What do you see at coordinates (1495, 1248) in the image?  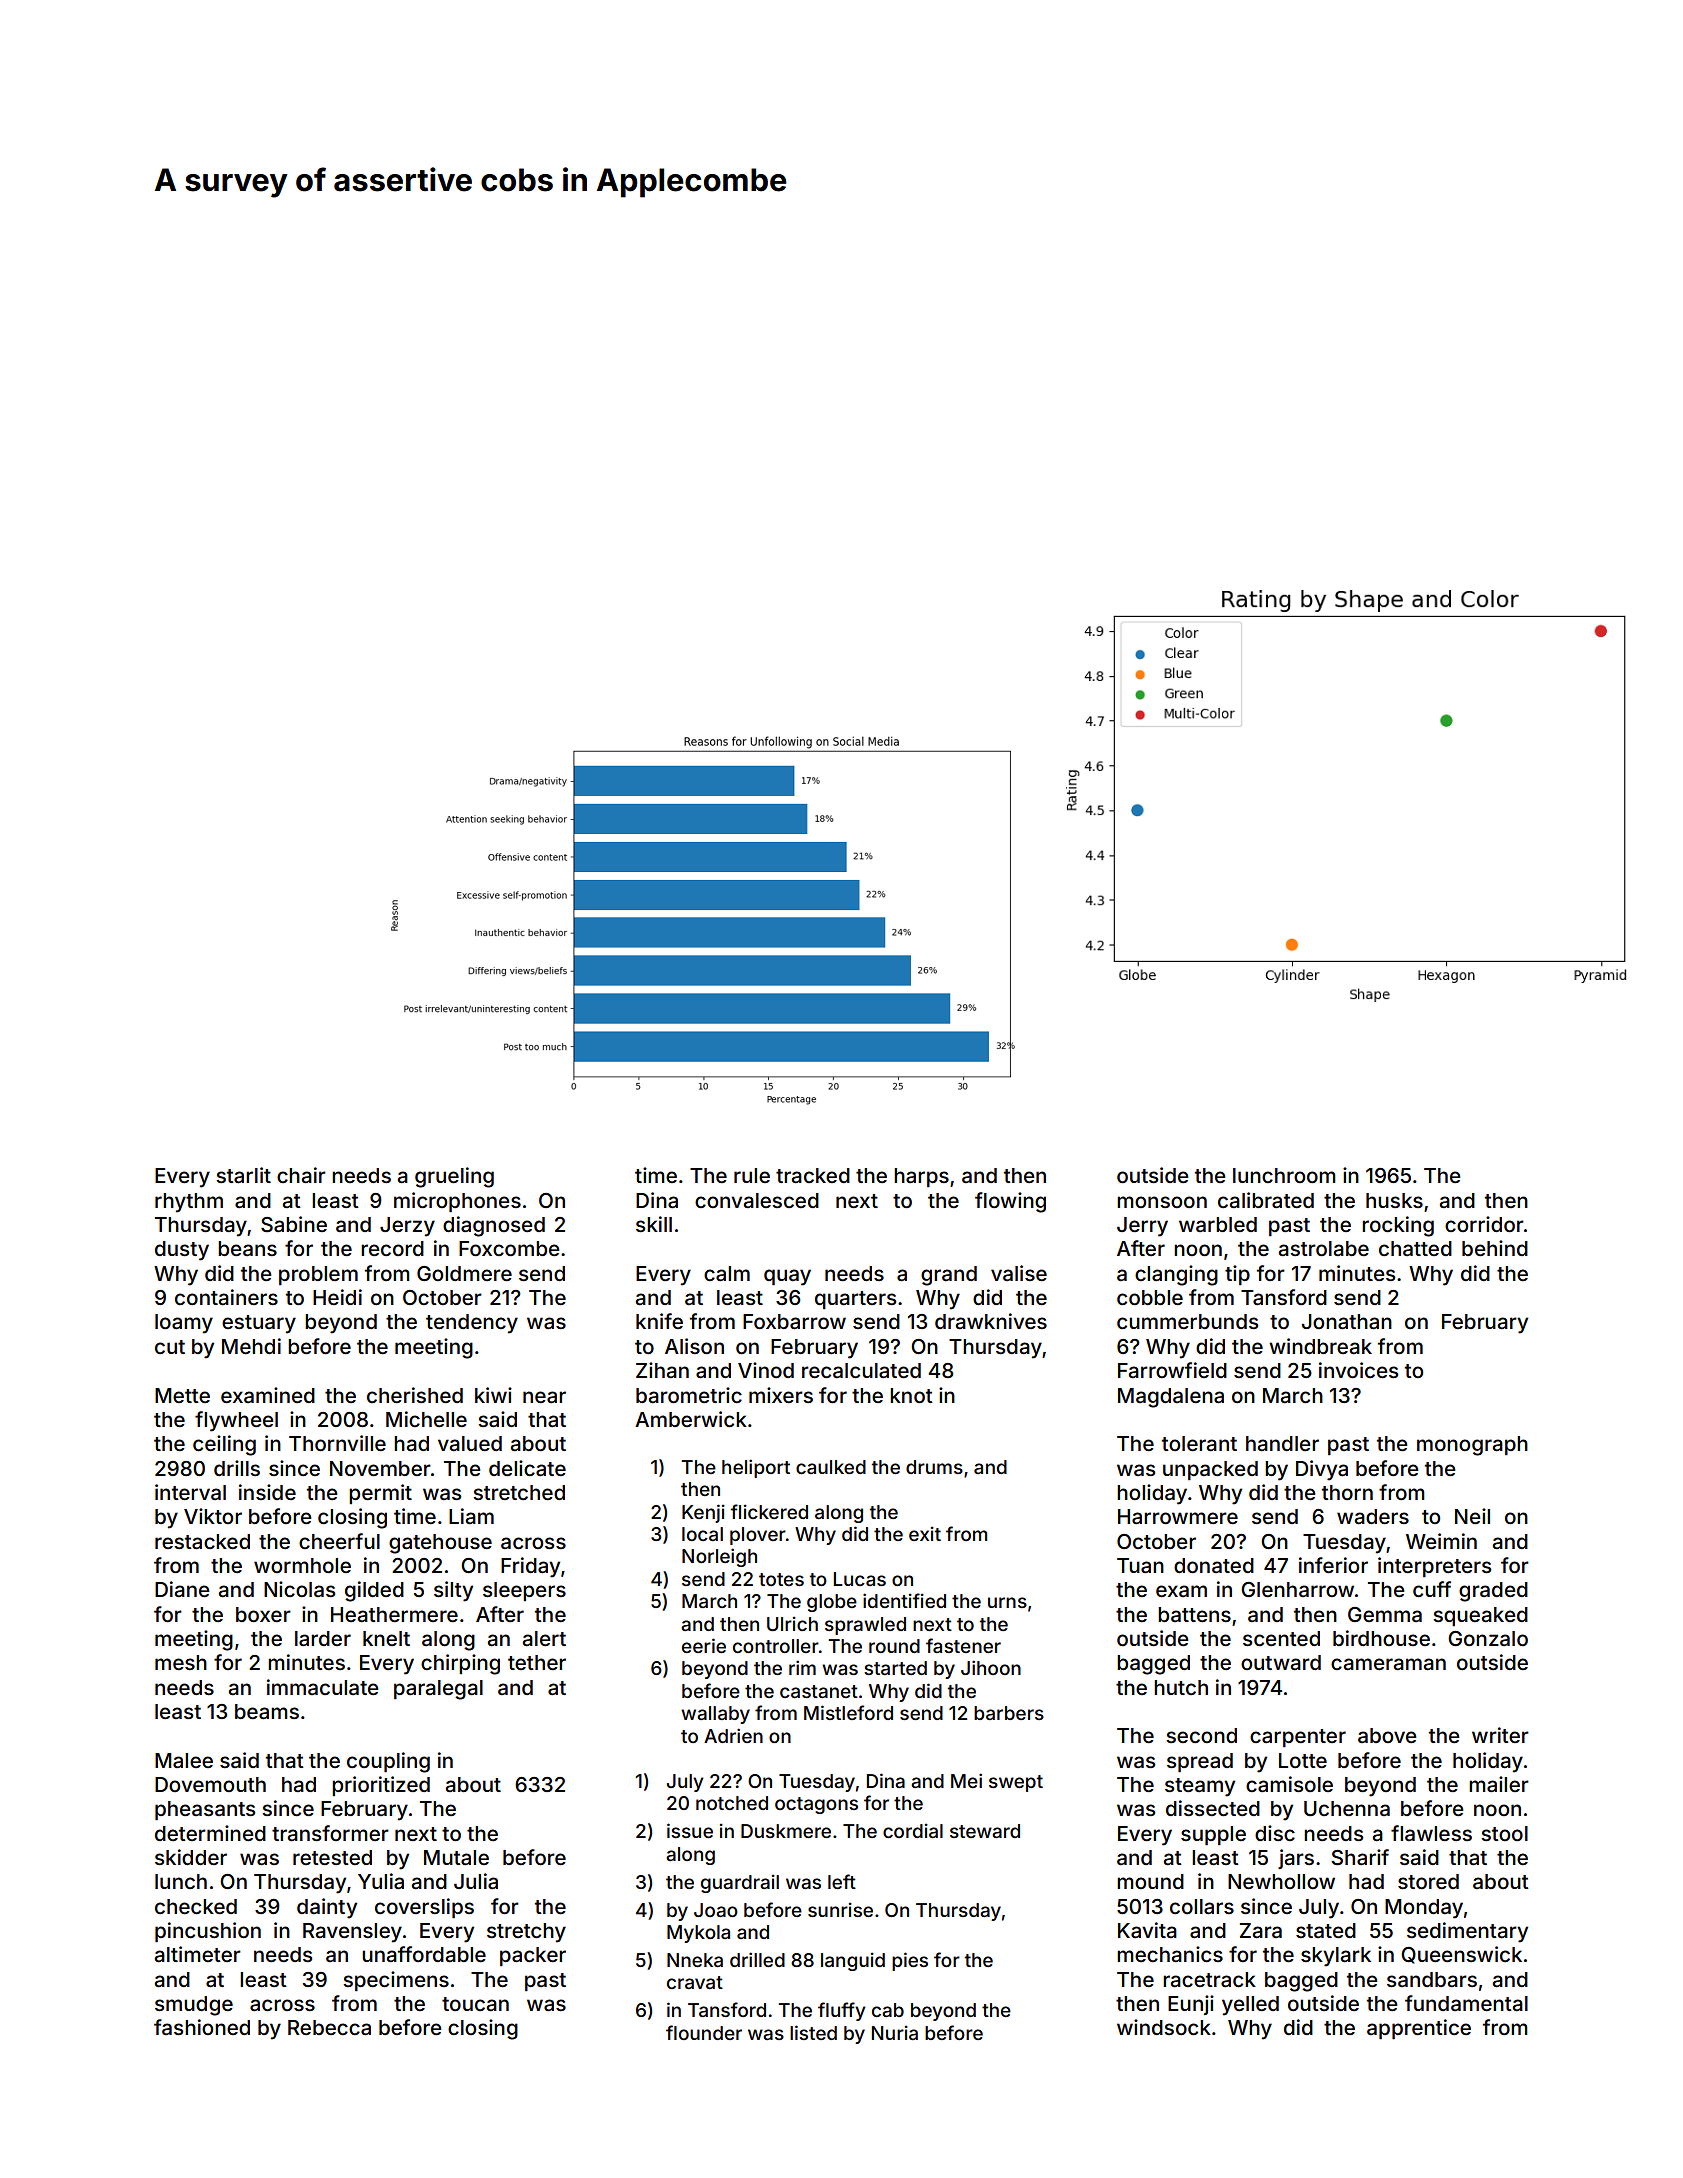 I see `behind` at bounding box center [1495, 1248].
